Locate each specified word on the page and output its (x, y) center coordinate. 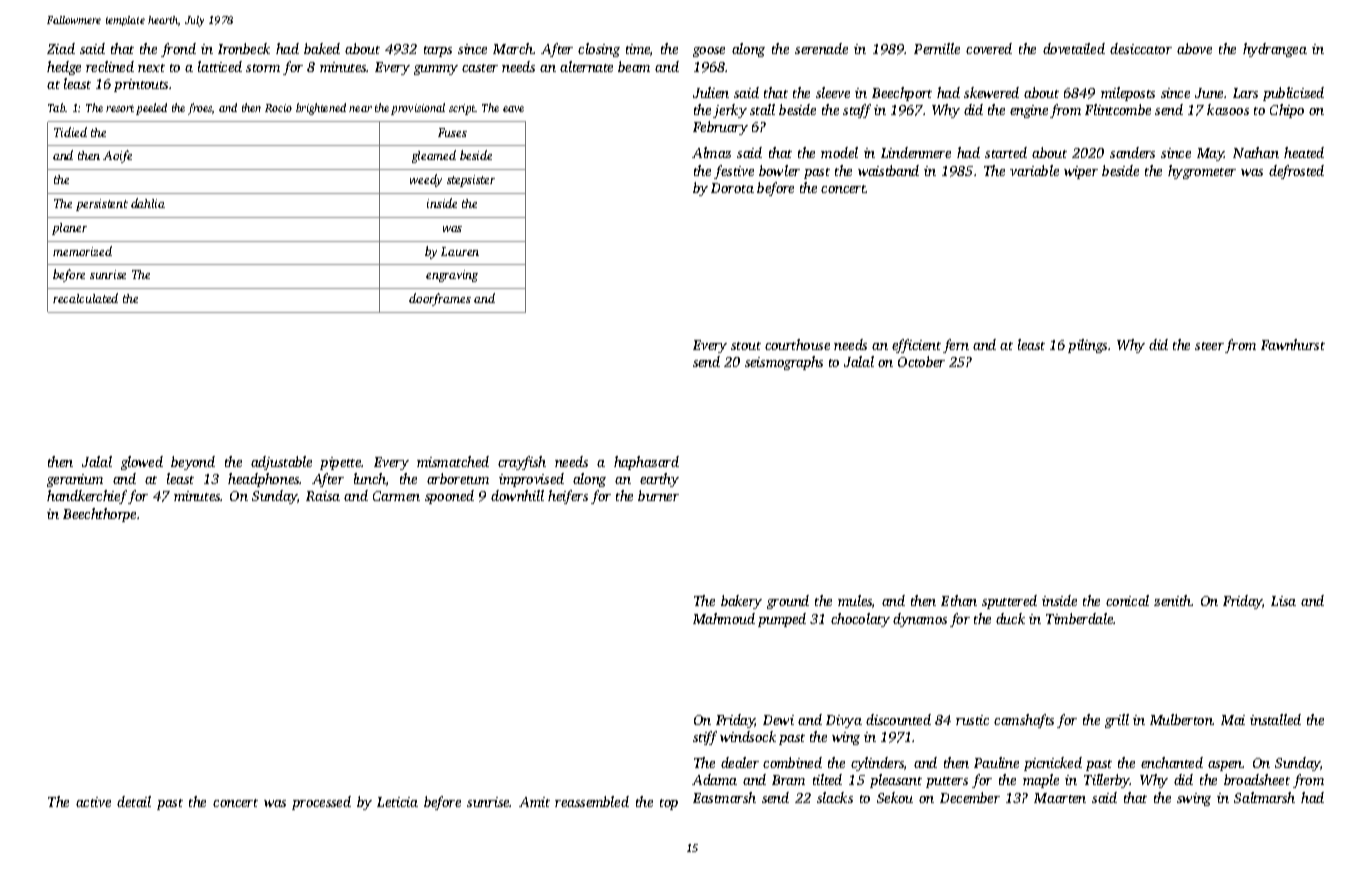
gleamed (434, 156)
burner (658, 495)
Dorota (732, 188)
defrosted (1296, 172)
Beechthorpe (99, 515)
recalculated (85, 298)
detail (134, 801)
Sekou (895, 797)
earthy (659, 480)
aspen (1225, 766)
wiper (1081, 172)
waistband (888, 170)
